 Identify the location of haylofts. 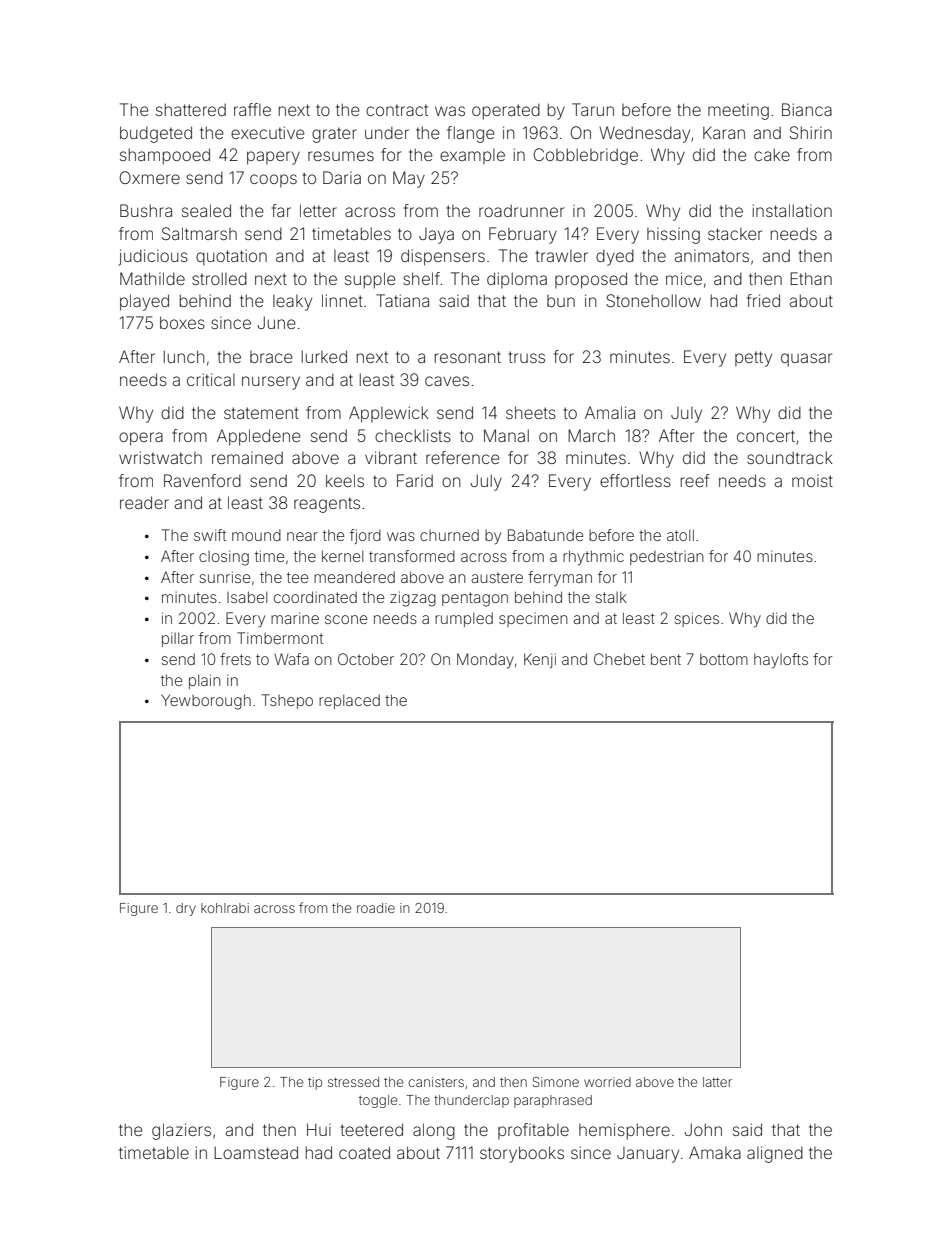
(781, 661).
